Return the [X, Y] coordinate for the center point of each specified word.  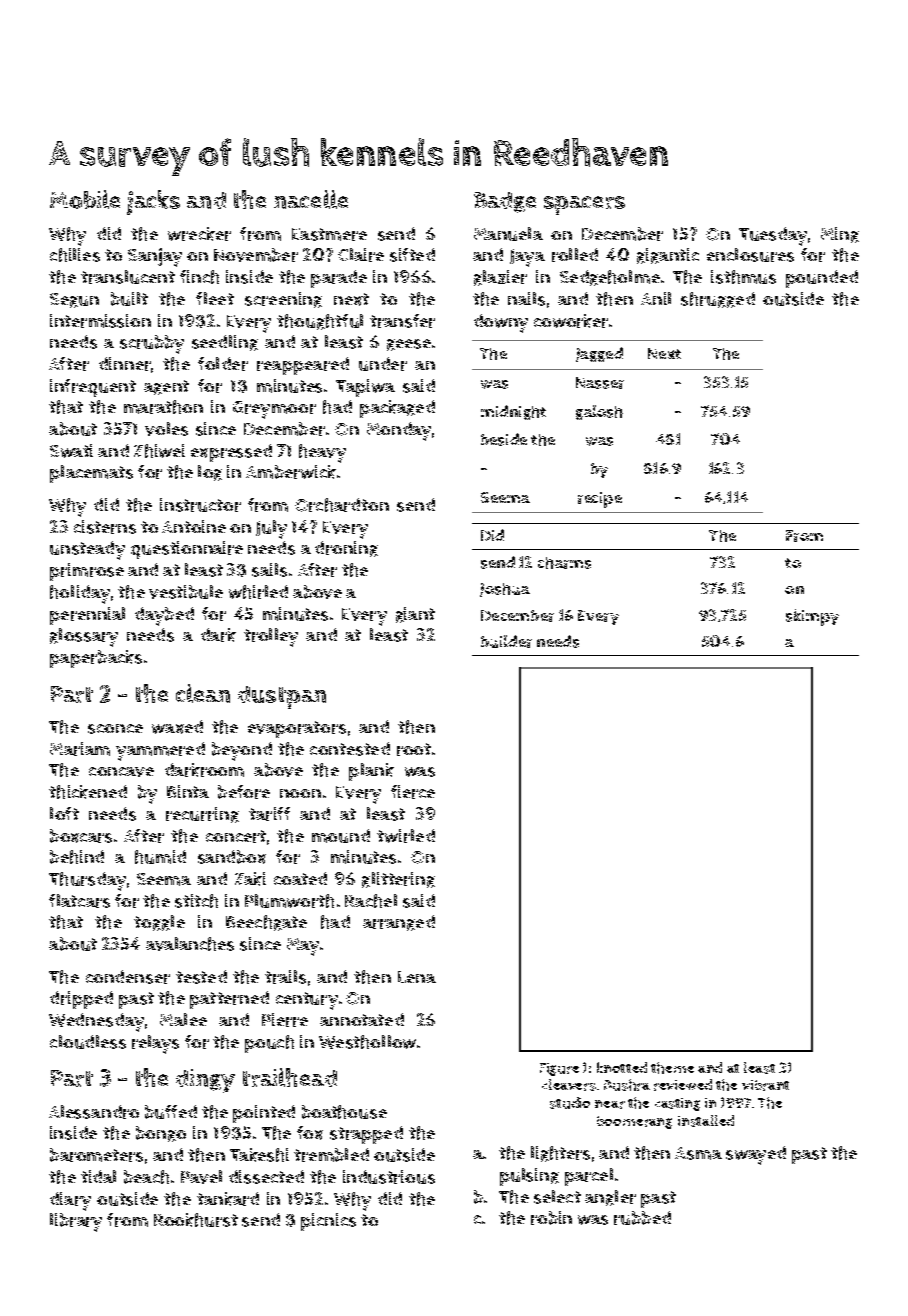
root [414, 749]
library [76, 1222]
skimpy [812, 617]
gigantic [668, 256]
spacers [584, 205]
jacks [153, 202]
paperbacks [96, 659]
